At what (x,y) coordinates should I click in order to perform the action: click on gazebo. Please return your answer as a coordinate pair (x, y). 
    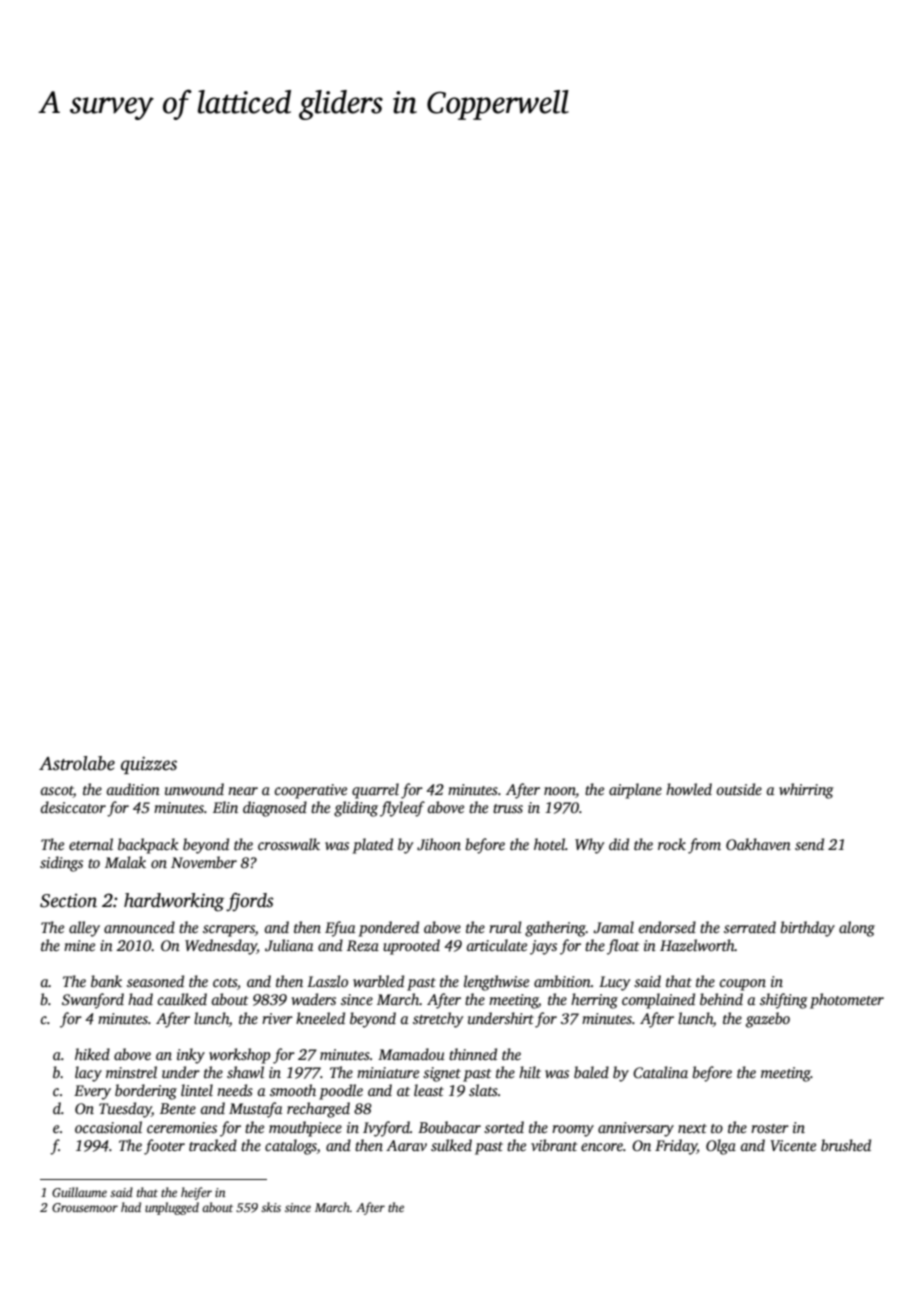
    Looking at the image, I should click on (768, 1020).
